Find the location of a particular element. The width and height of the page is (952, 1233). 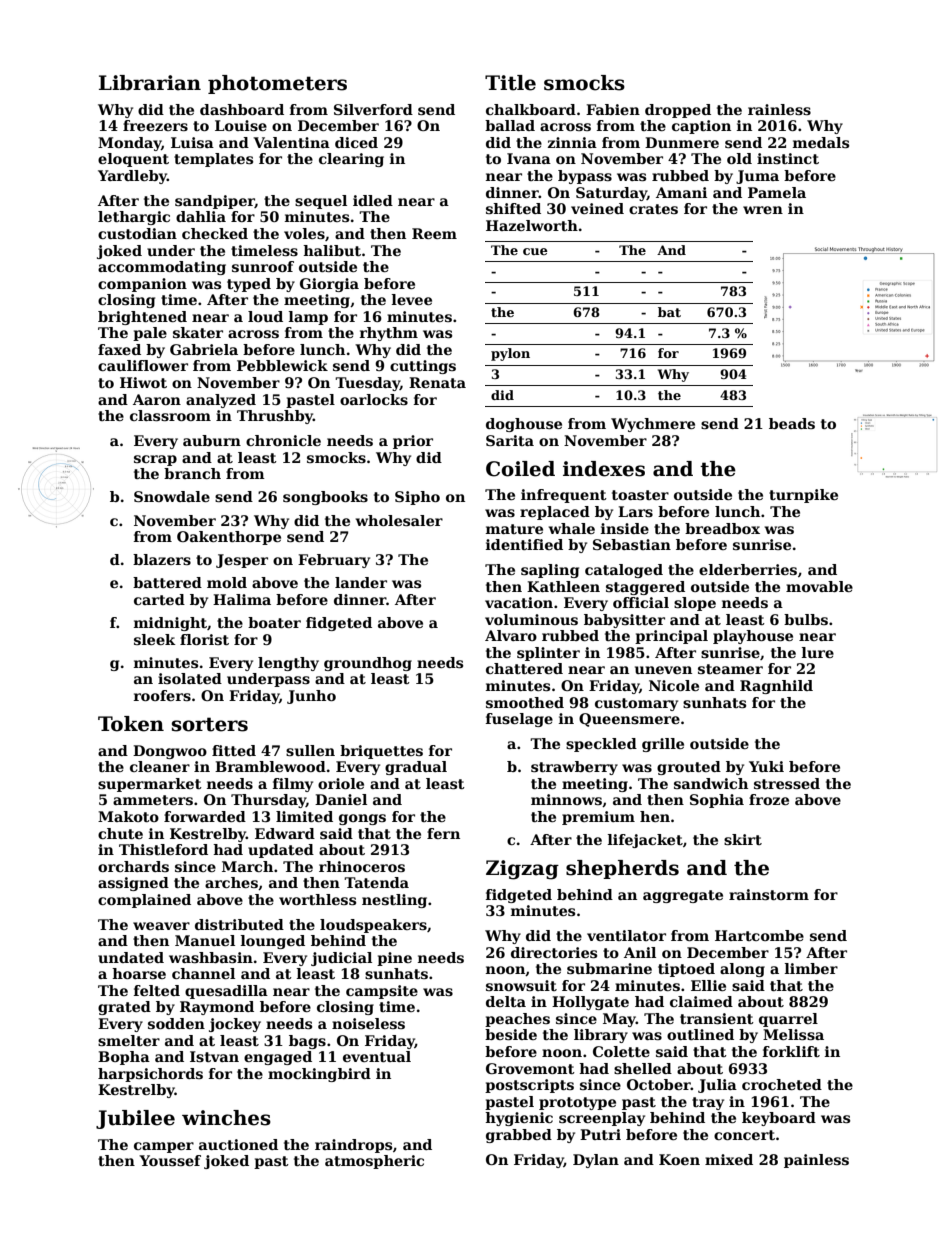

Sophia is located at coordinates (717, 801).
